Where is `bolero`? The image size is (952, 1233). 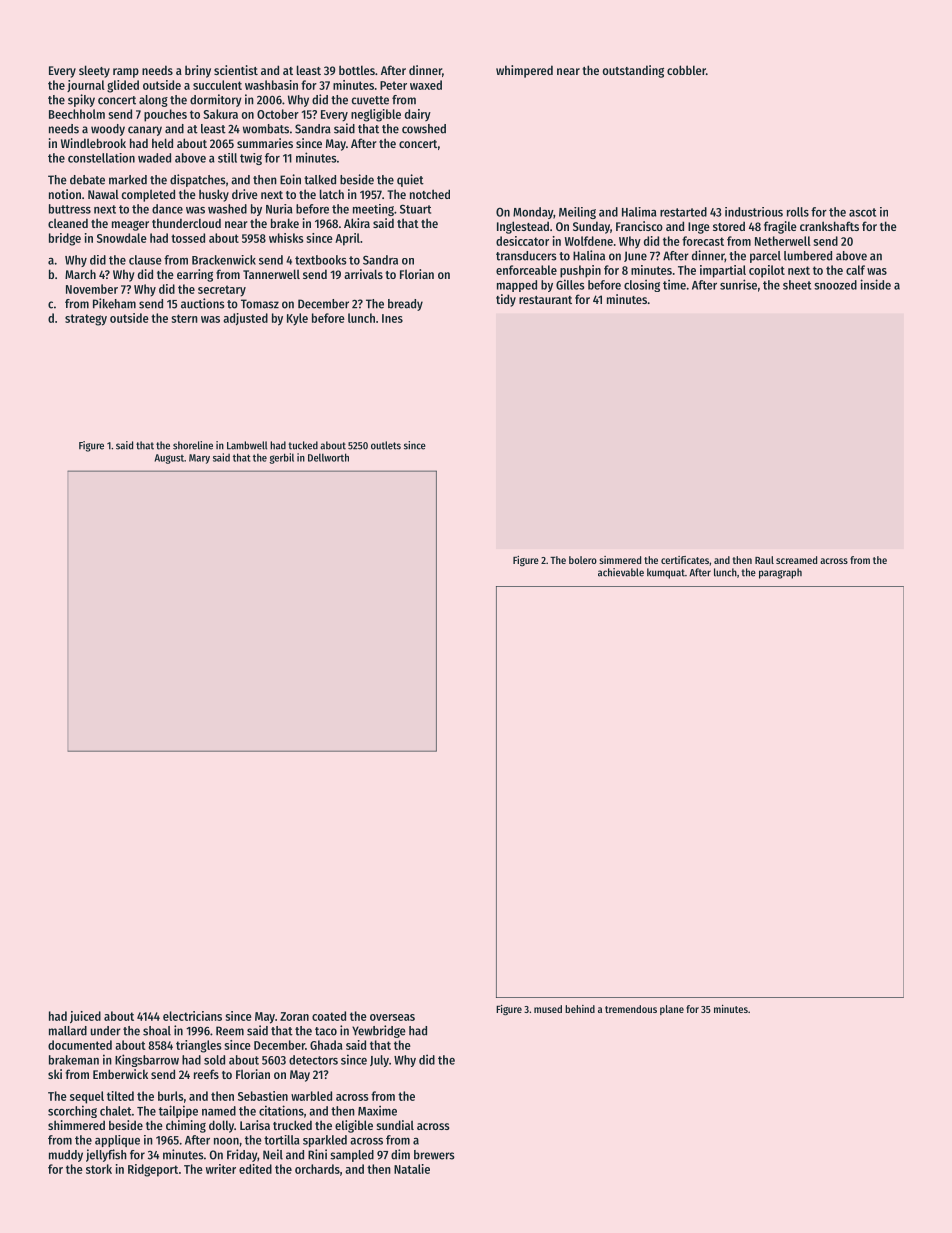
bolero is located at coordinates (583, 560).
